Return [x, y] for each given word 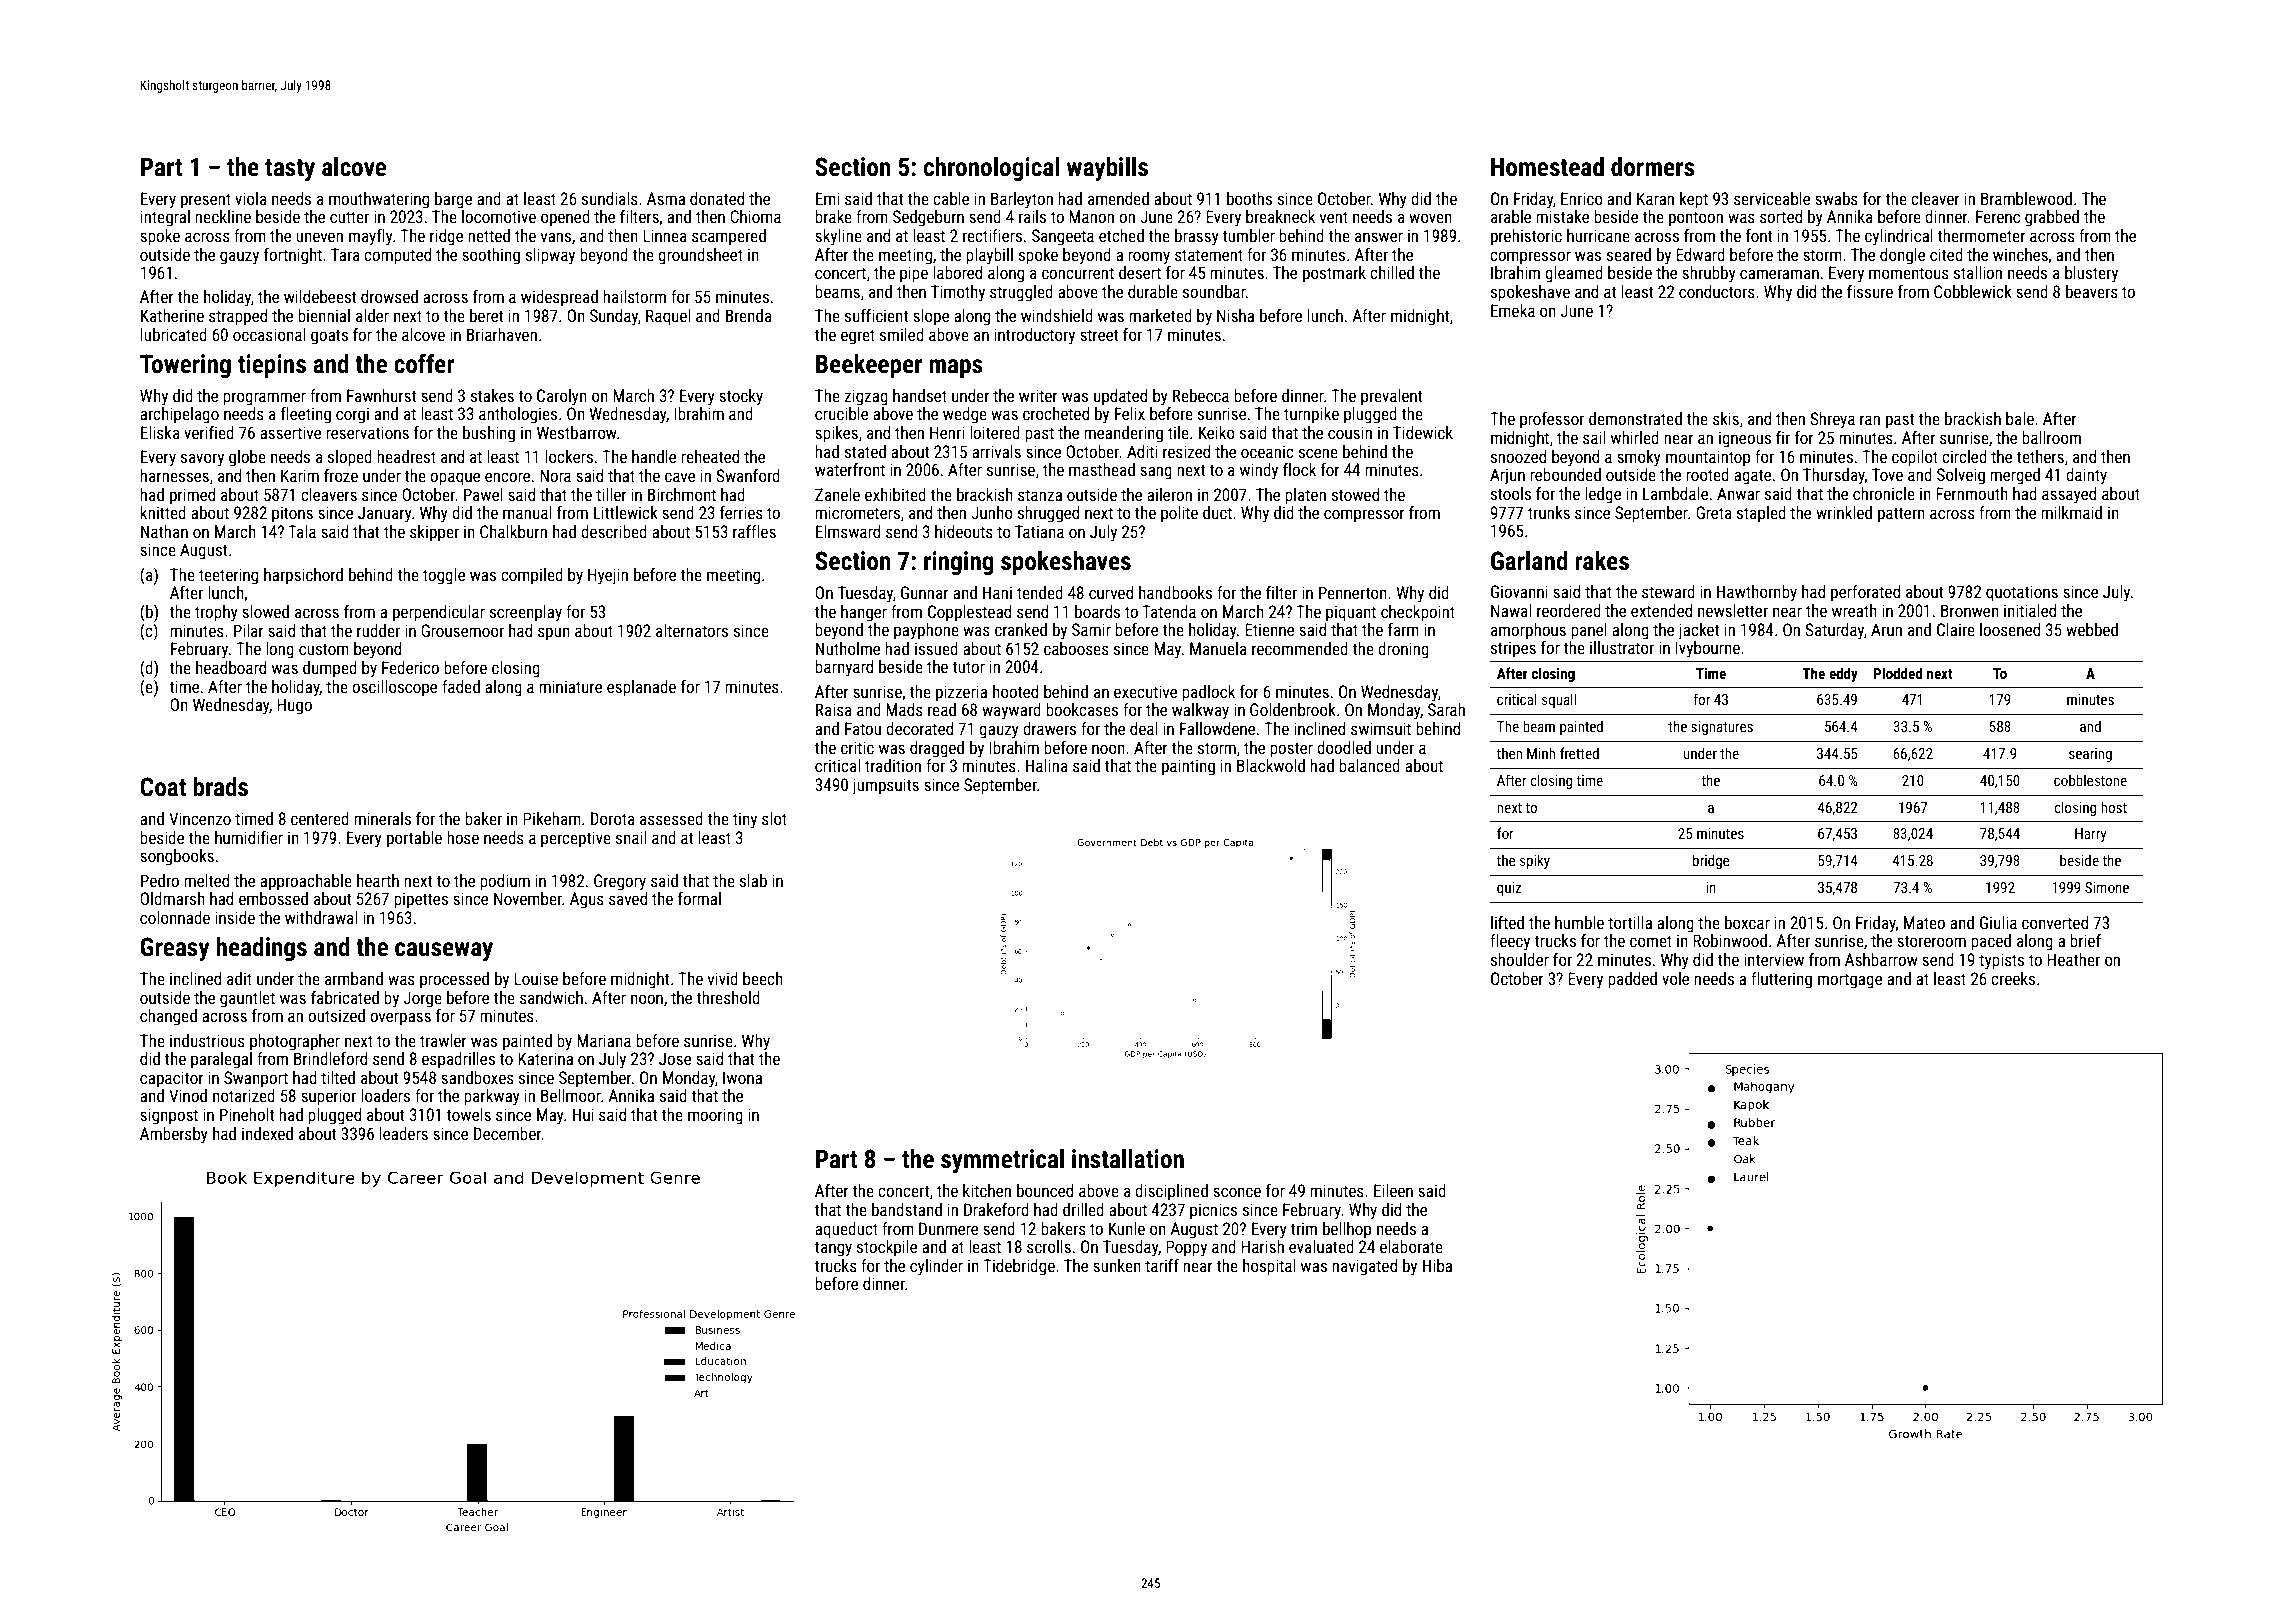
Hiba [1437, 1265]
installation [1128, 1159]
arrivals [996, 451]
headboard [231, 667]
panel [1589, 631]
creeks [2013, 978]
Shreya [1833, 420]
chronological [992, 169]
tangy [833, 1249]
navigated [1364, 1267]
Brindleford [330, 1058]
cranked [1021, 629]
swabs [1836, 198]
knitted [163, 512]
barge [453, 200]
